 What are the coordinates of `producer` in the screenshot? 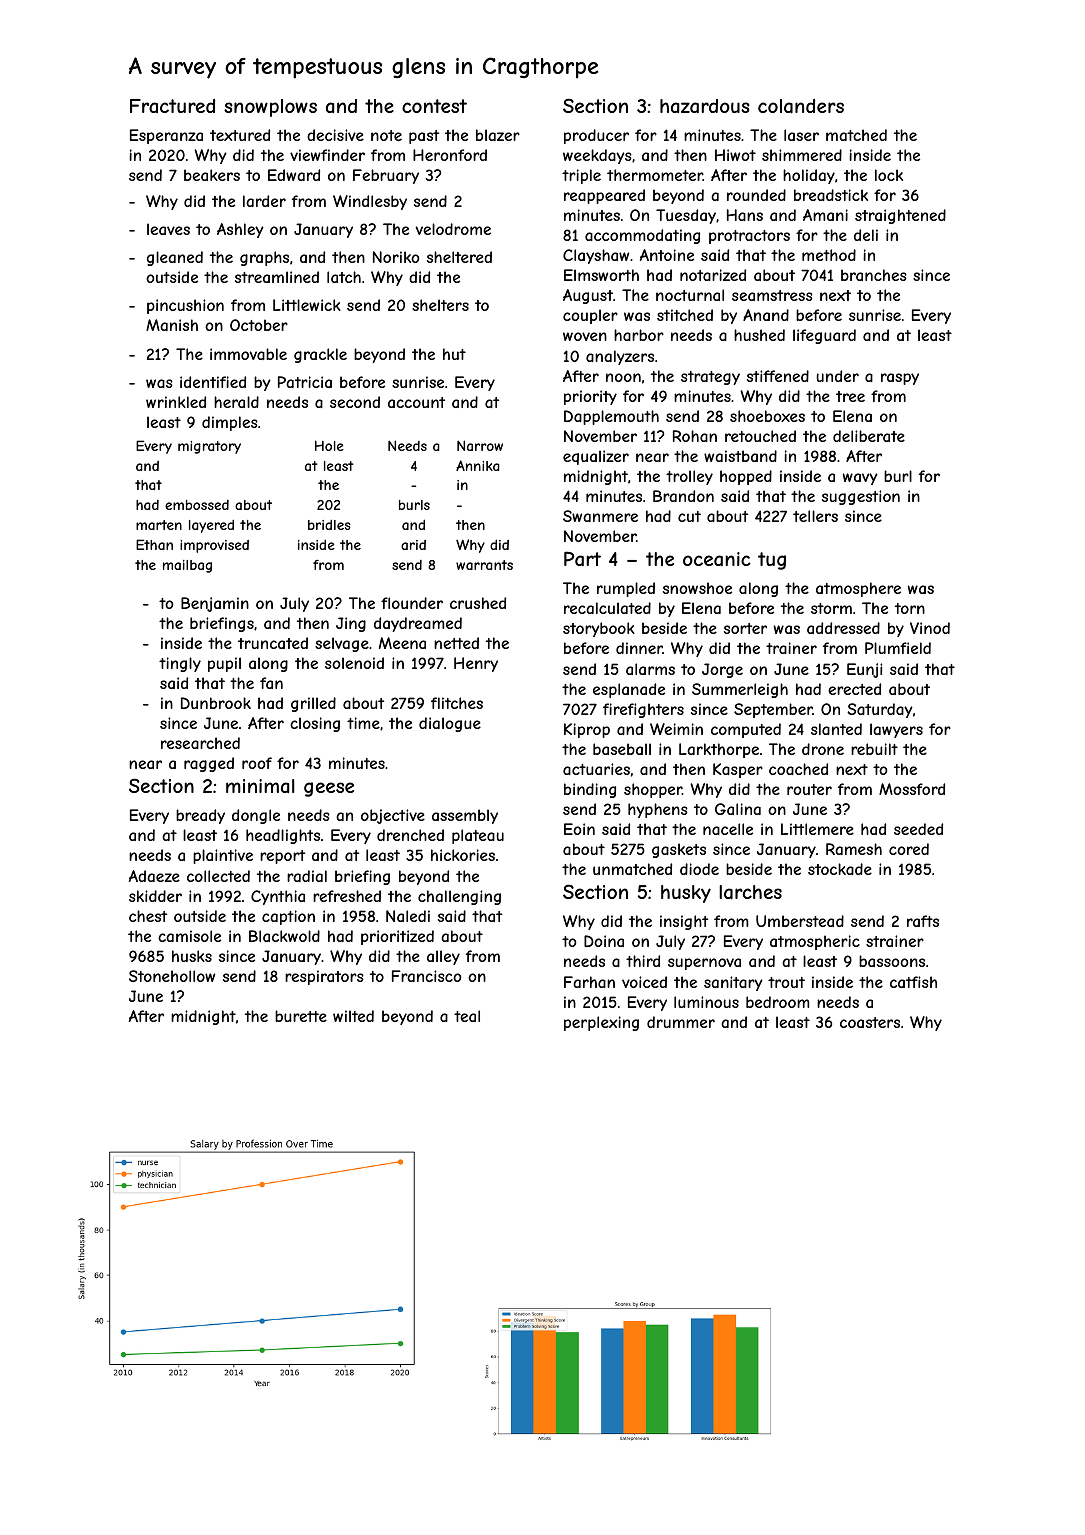 It's located at (596, 136).
